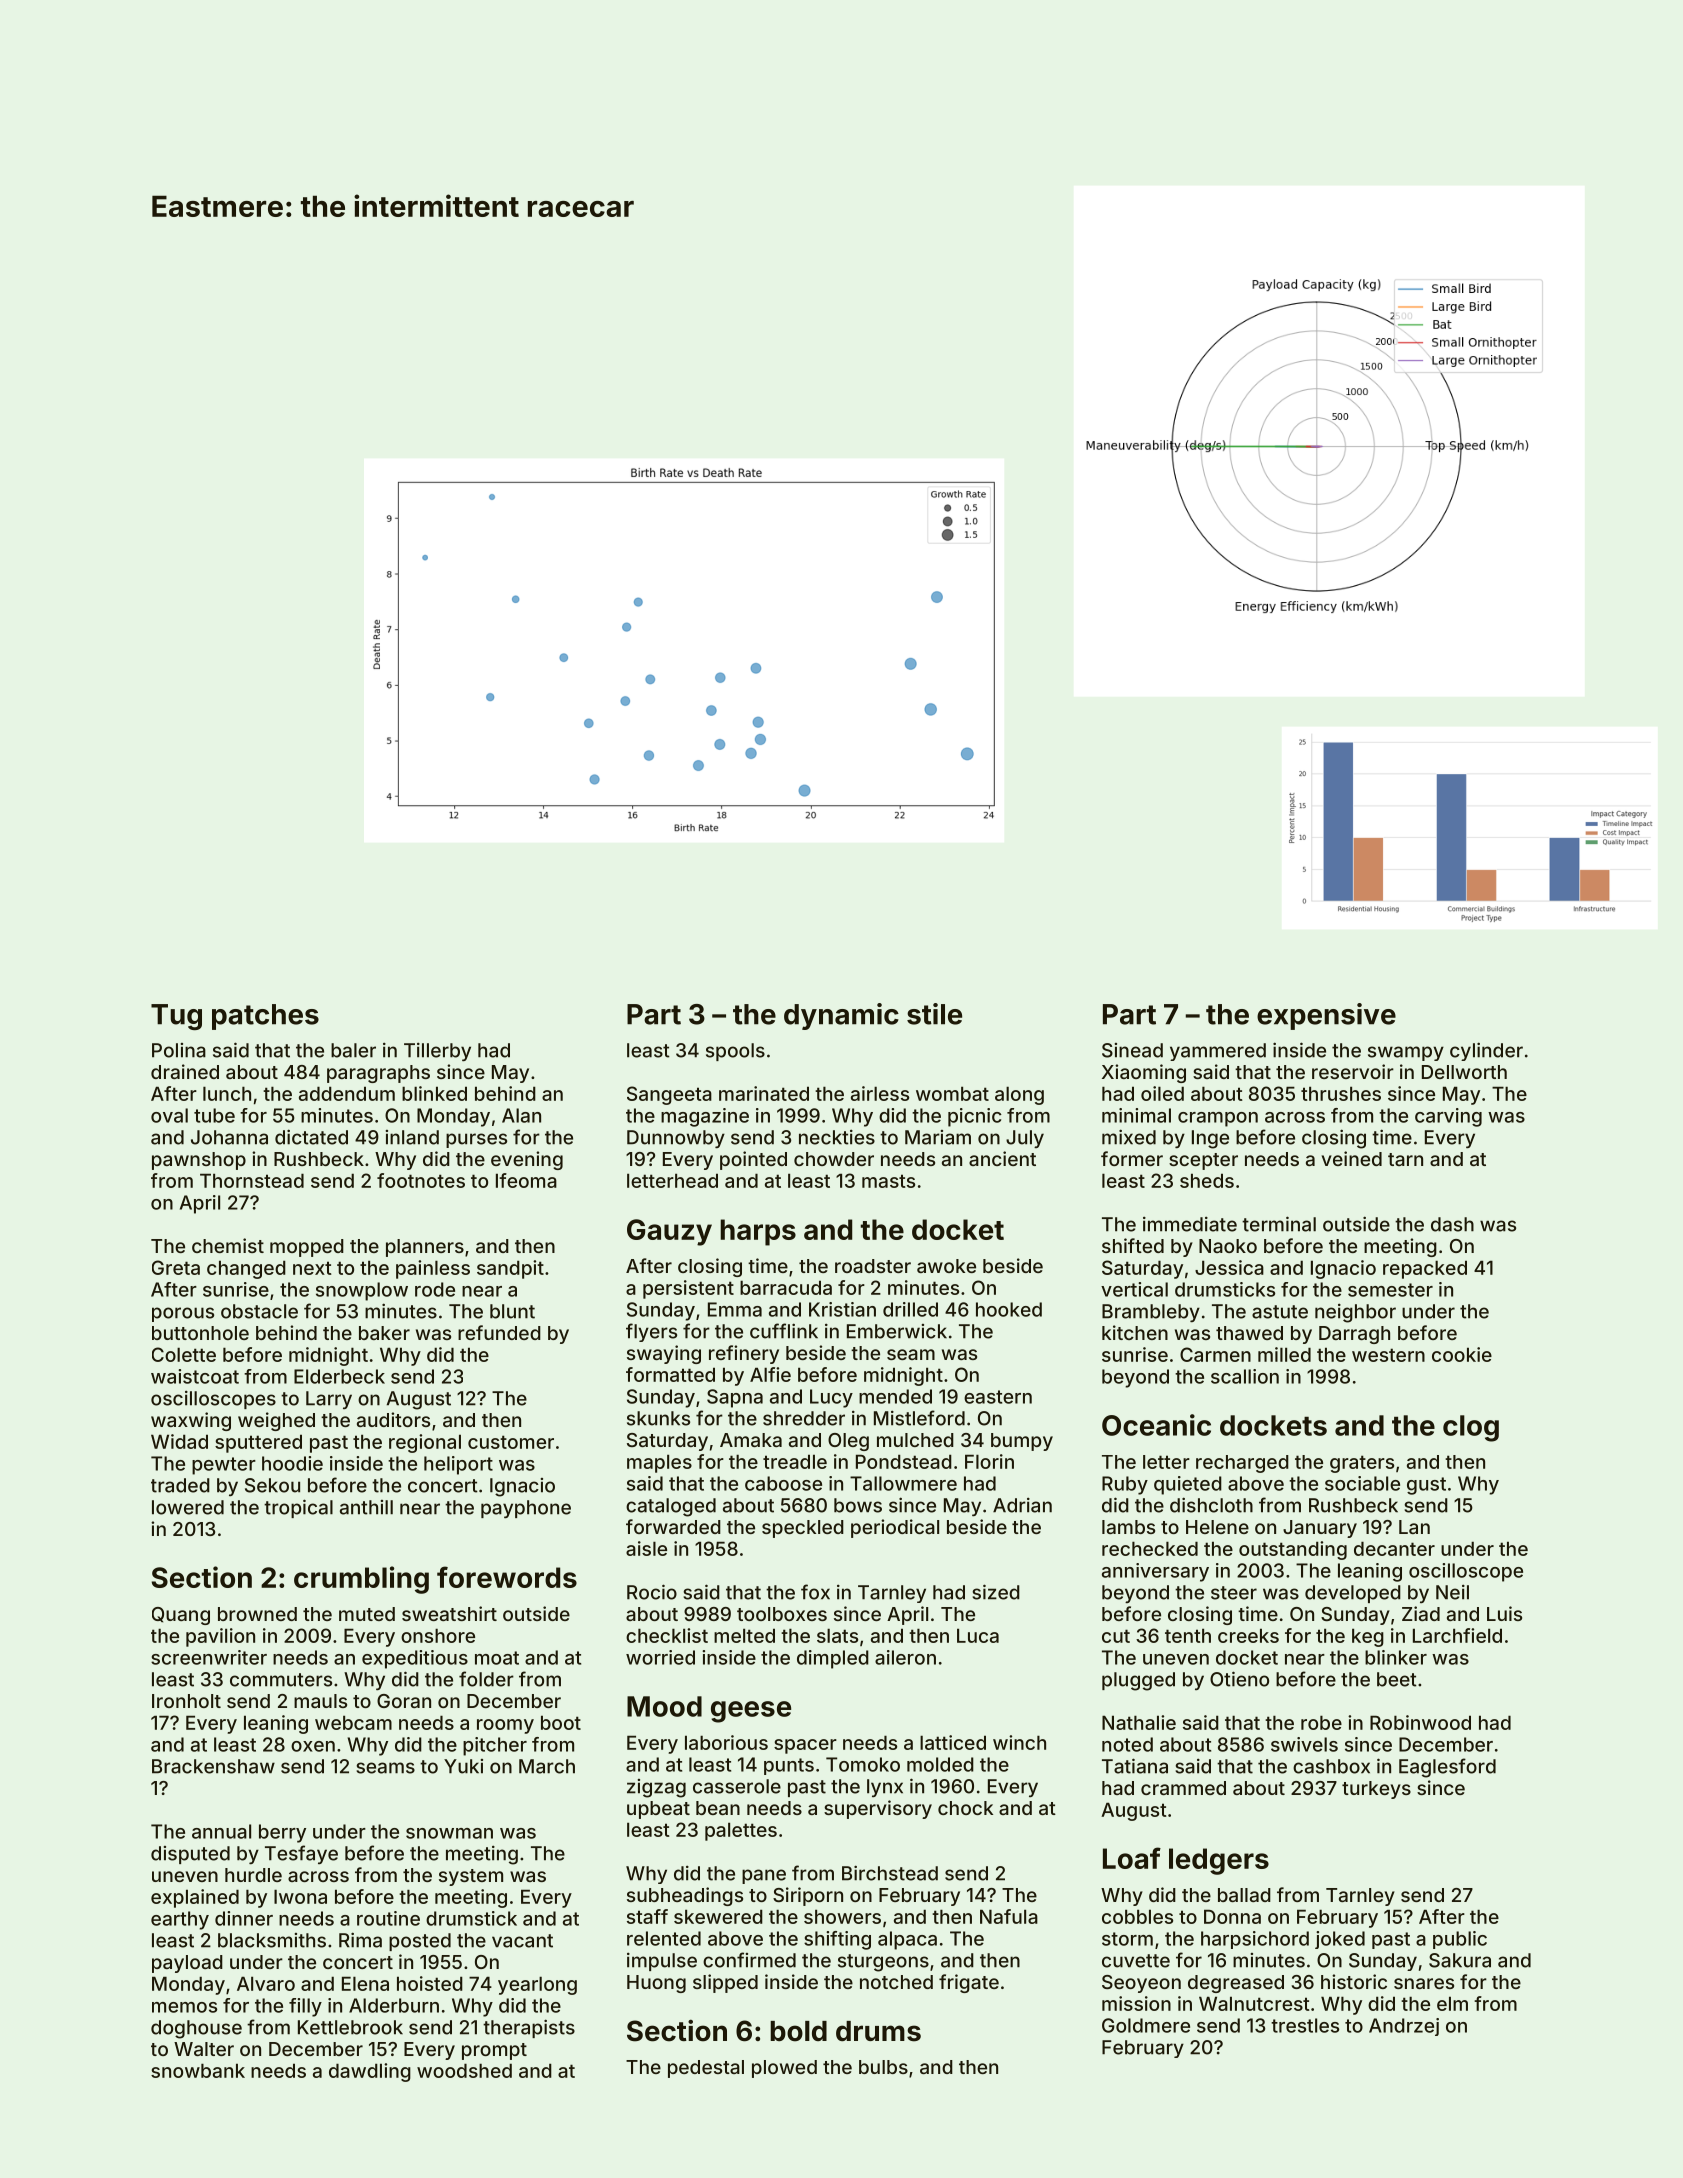 This screenshot has width=1683, height=2178. Describe the element at coordinates (706, 2069) in the screenshot. I see `pedestal` at that location.
